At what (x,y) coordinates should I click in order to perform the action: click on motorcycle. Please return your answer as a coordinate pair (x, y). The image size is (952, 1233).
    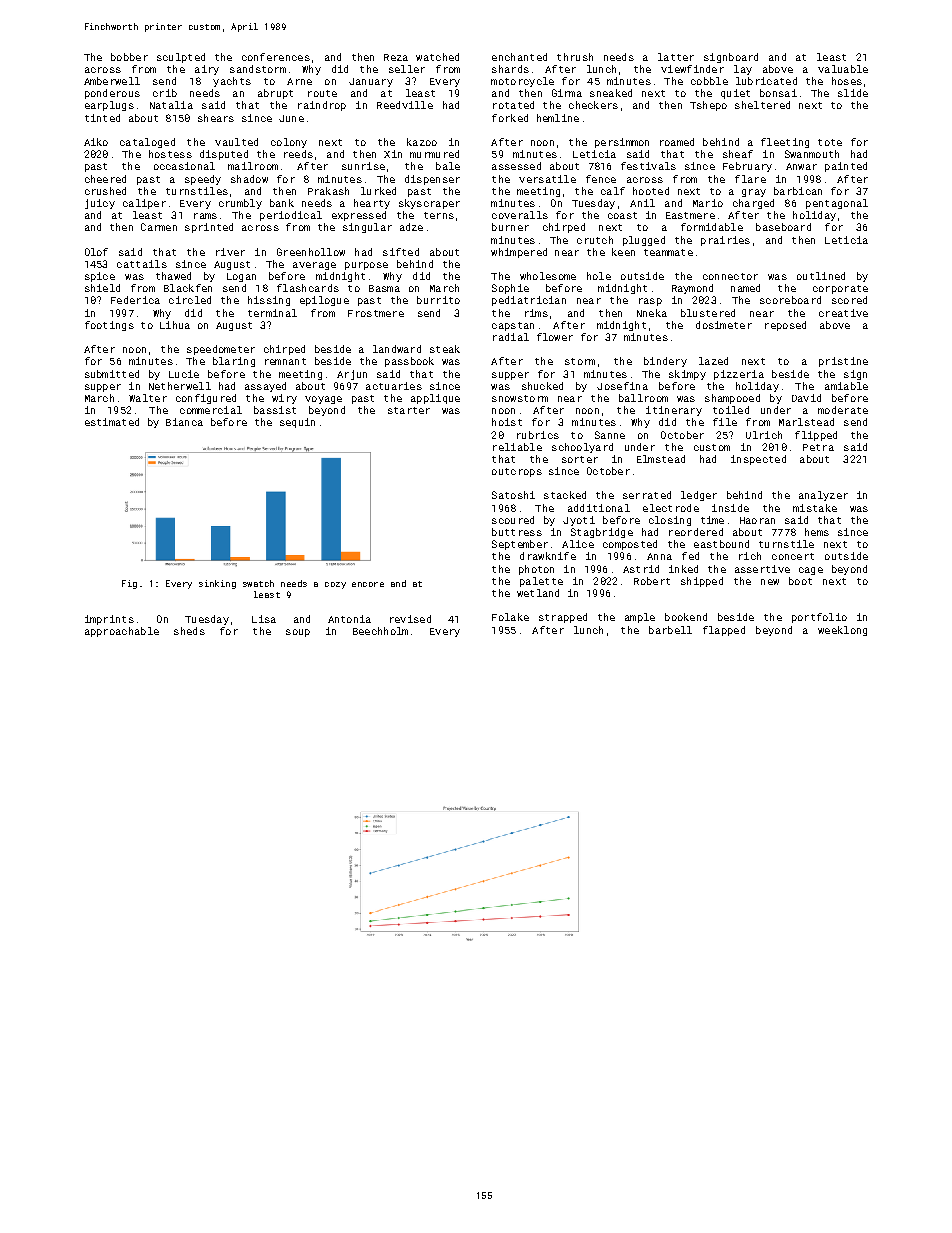
    Looking at the image, I should click on (522, 82).
